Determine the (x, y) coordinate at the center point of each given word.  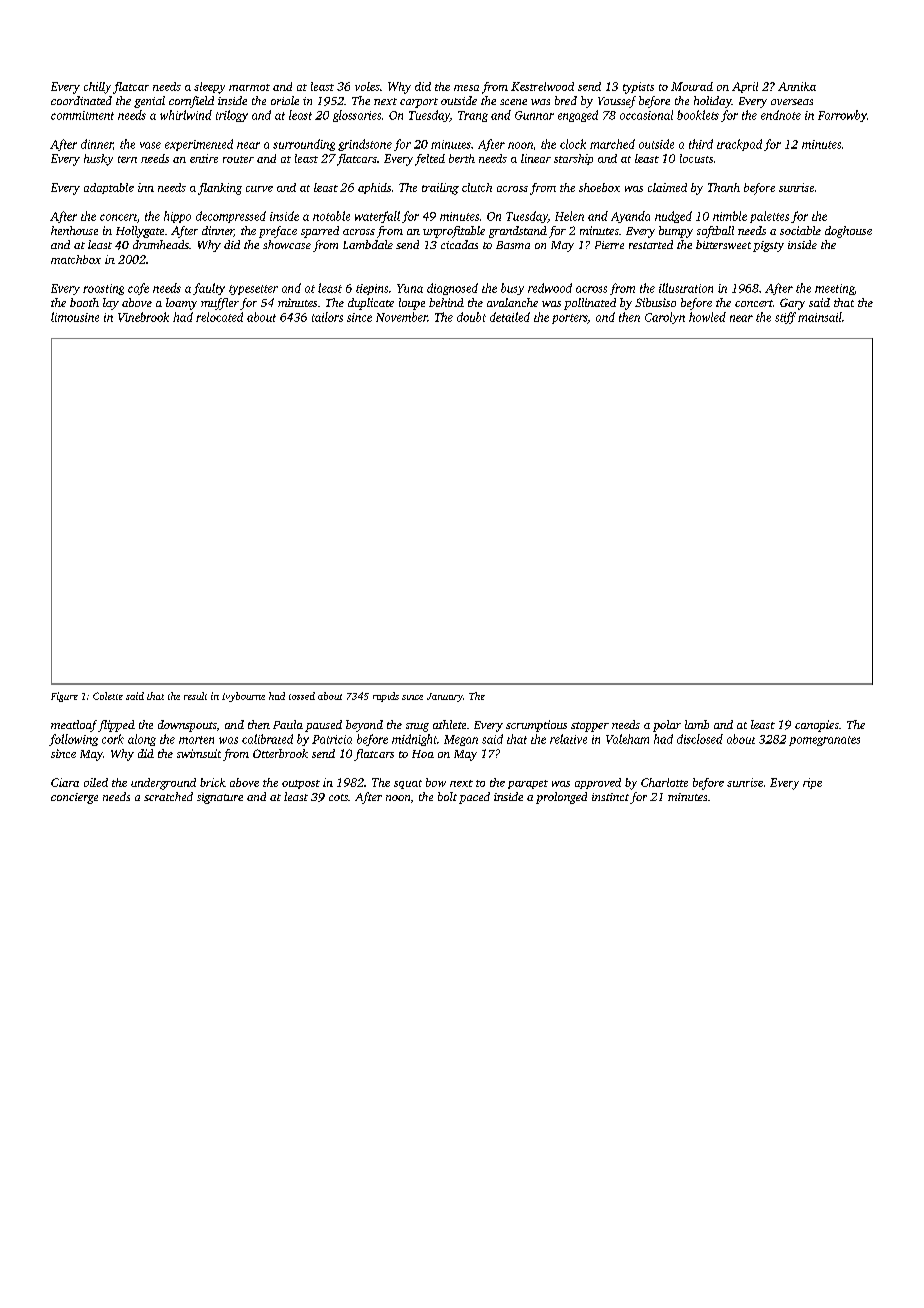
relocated (219, 317)
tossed (302, 696)
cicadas (459, 244)
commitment (82, 115)
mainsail (820, 317)
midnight (414, 740)
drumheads (161, 244)
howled (707, 317)
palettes (769, 217)
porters (570, 319)
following (73, 740)
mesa (466, 88)
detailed (510, 317)
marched (612, 144)
